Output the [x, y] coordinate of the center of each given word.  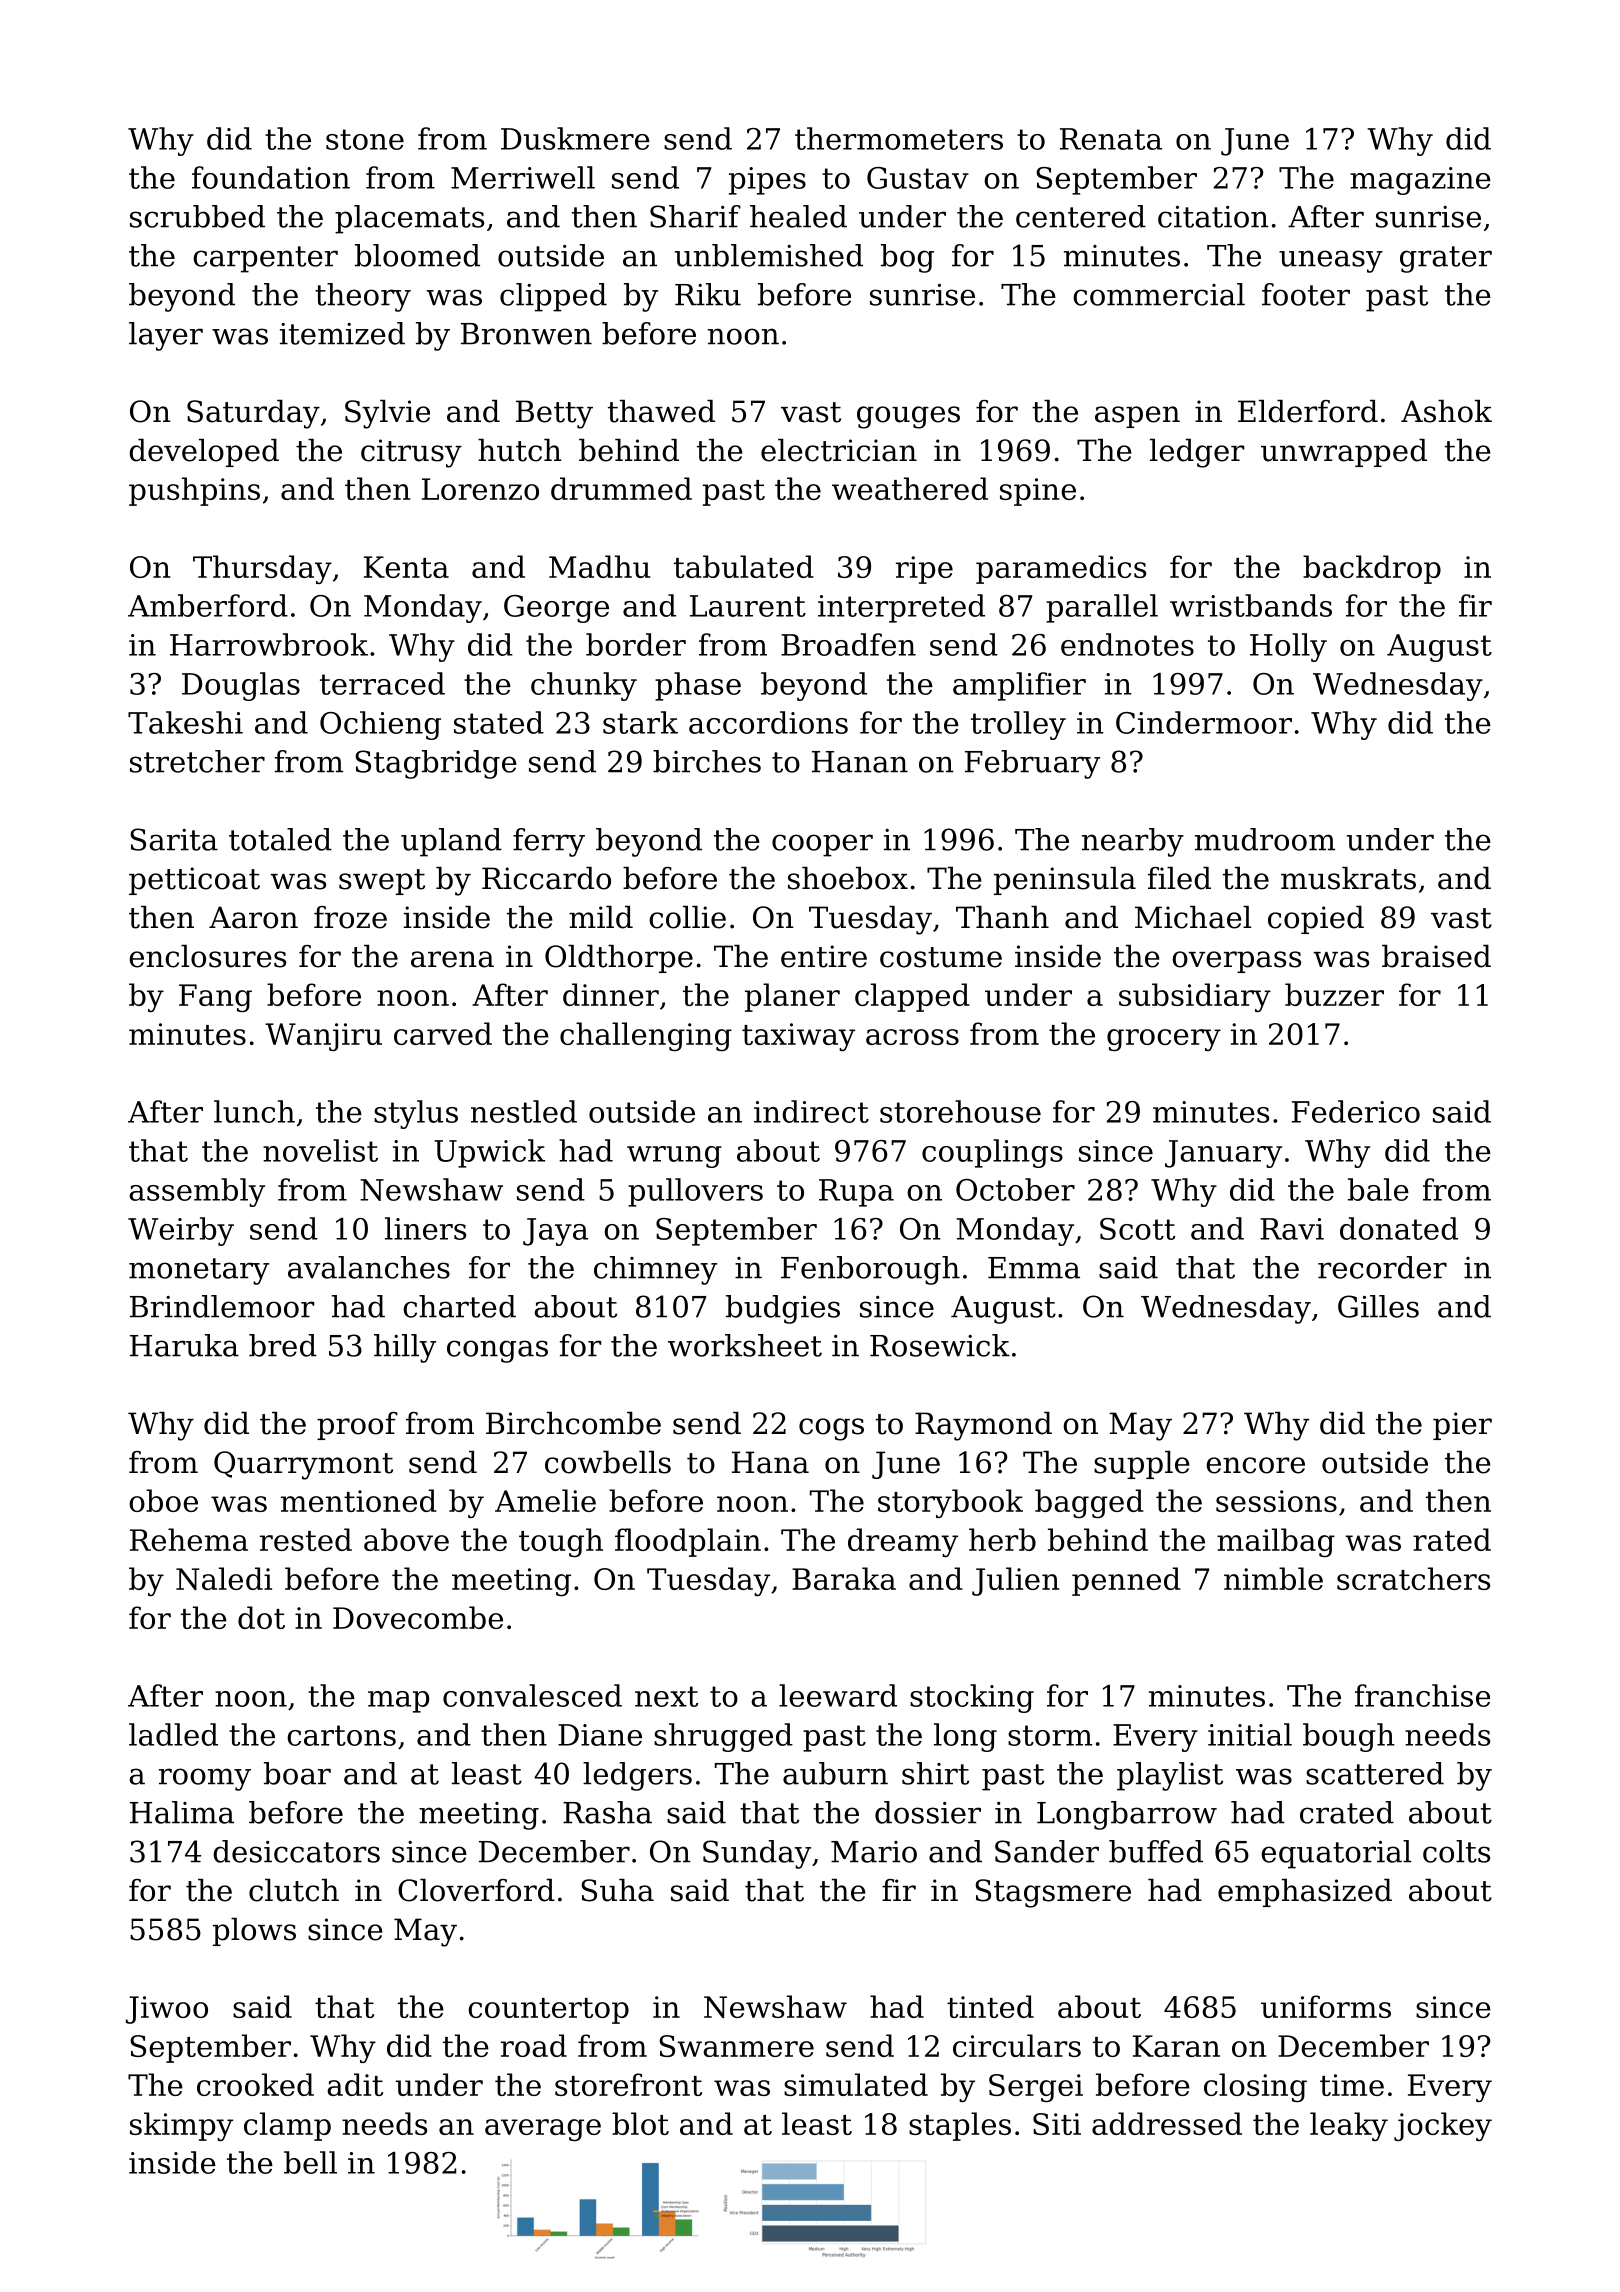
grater [1446, 259]
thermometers [899, 138]
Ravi [1292, 1229]
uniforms [1326, 2006]
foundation [271, 177]
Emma [1034, 1268]
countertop [548, 2011]
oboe [163, 1500]
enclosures [207, 956]
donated [1399, 1228]
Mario [874, 1852]
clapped [912, 997]
